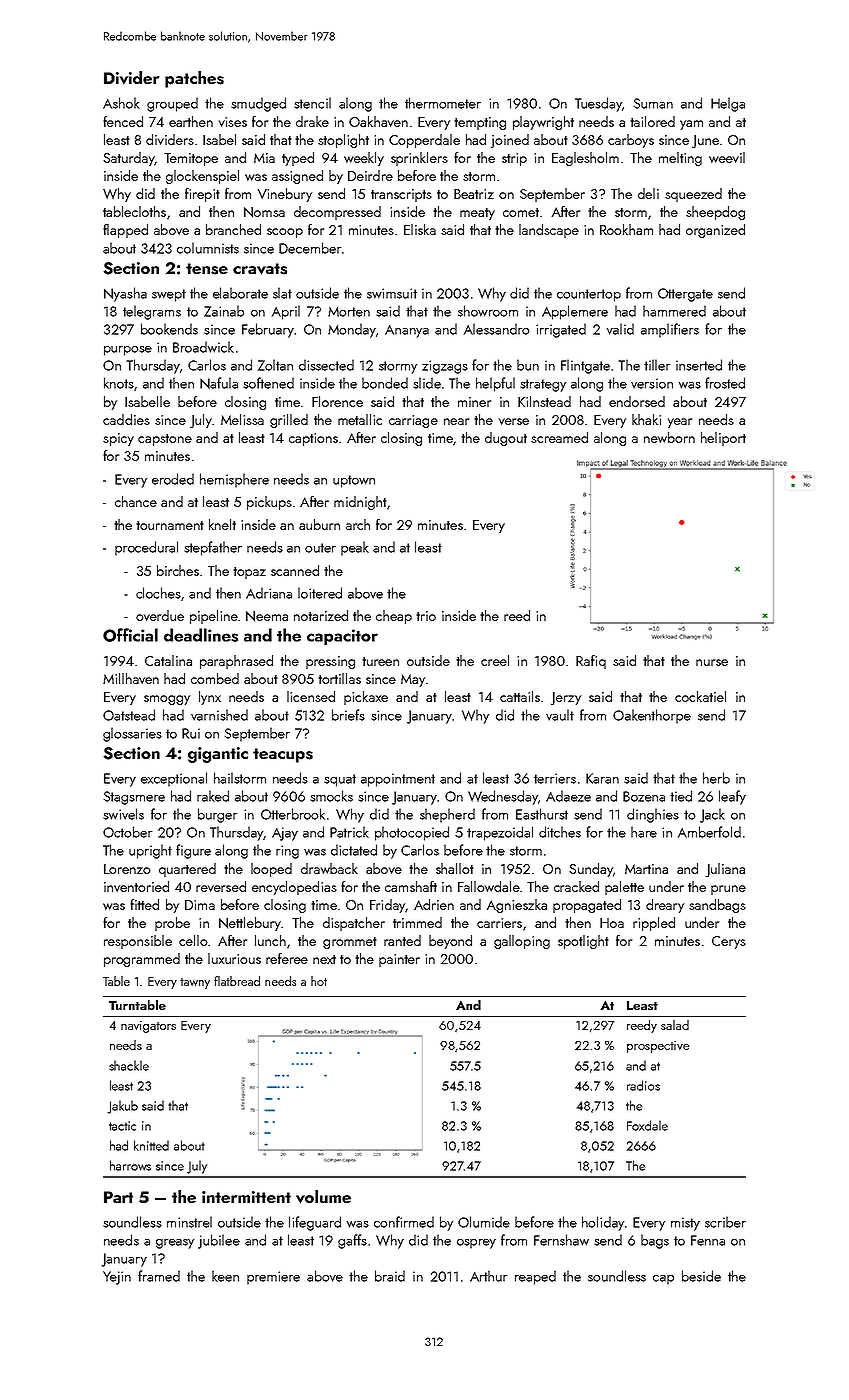 The height and width of the document is (1400, 849). What do you see at coordinates (480, 123) in the document?
I see `tempting` at bounding box center [480, 123].
